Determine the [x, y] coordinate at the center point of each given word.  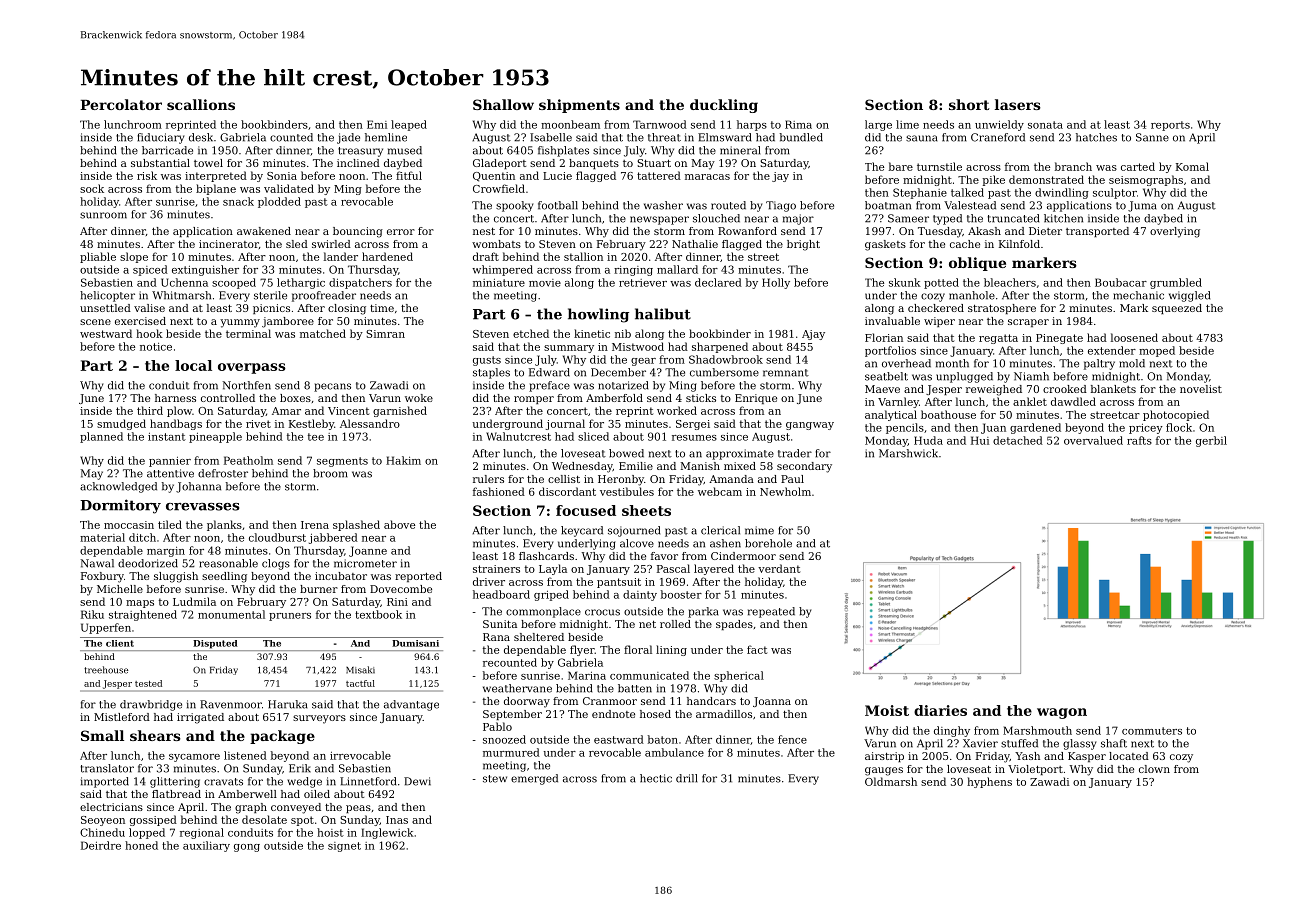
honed [141, 845]
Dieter [1045, 231]
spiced [150, 270]
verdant [779, 568]
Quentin [494, 177]
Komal [1192, 166]
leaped [409, 125]
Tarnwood [660, 124]
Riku [92, 614]
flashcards [546, 556]
